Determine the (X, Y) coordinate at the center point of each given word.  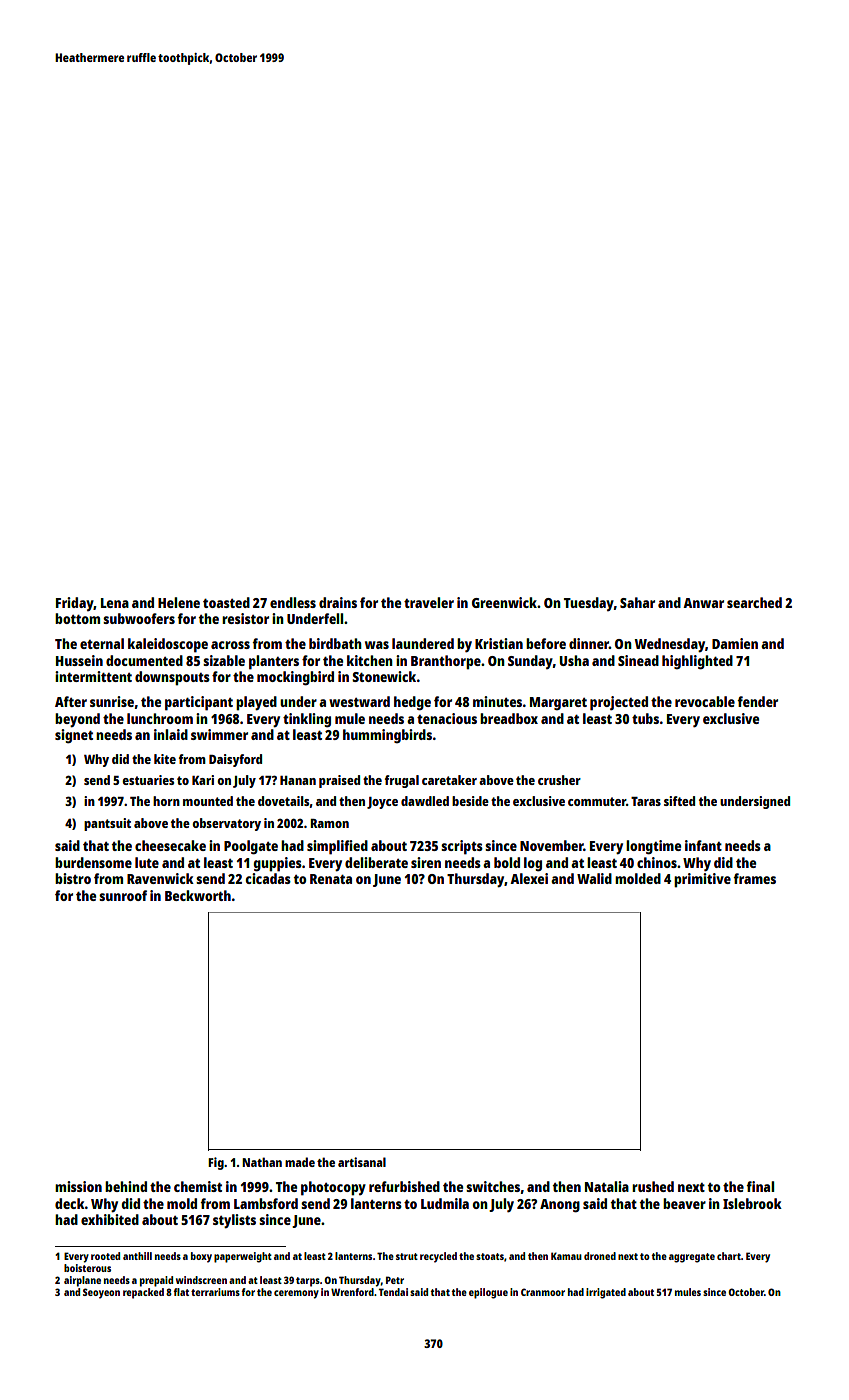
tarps (308, 1282)
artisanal (362, 1162)
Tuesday (589, 604)
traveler (429, 602)
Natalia (607, 1186)
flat (181, 1292)
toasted (226, 602)
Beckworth (198, 895)
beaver (684, 1203)
